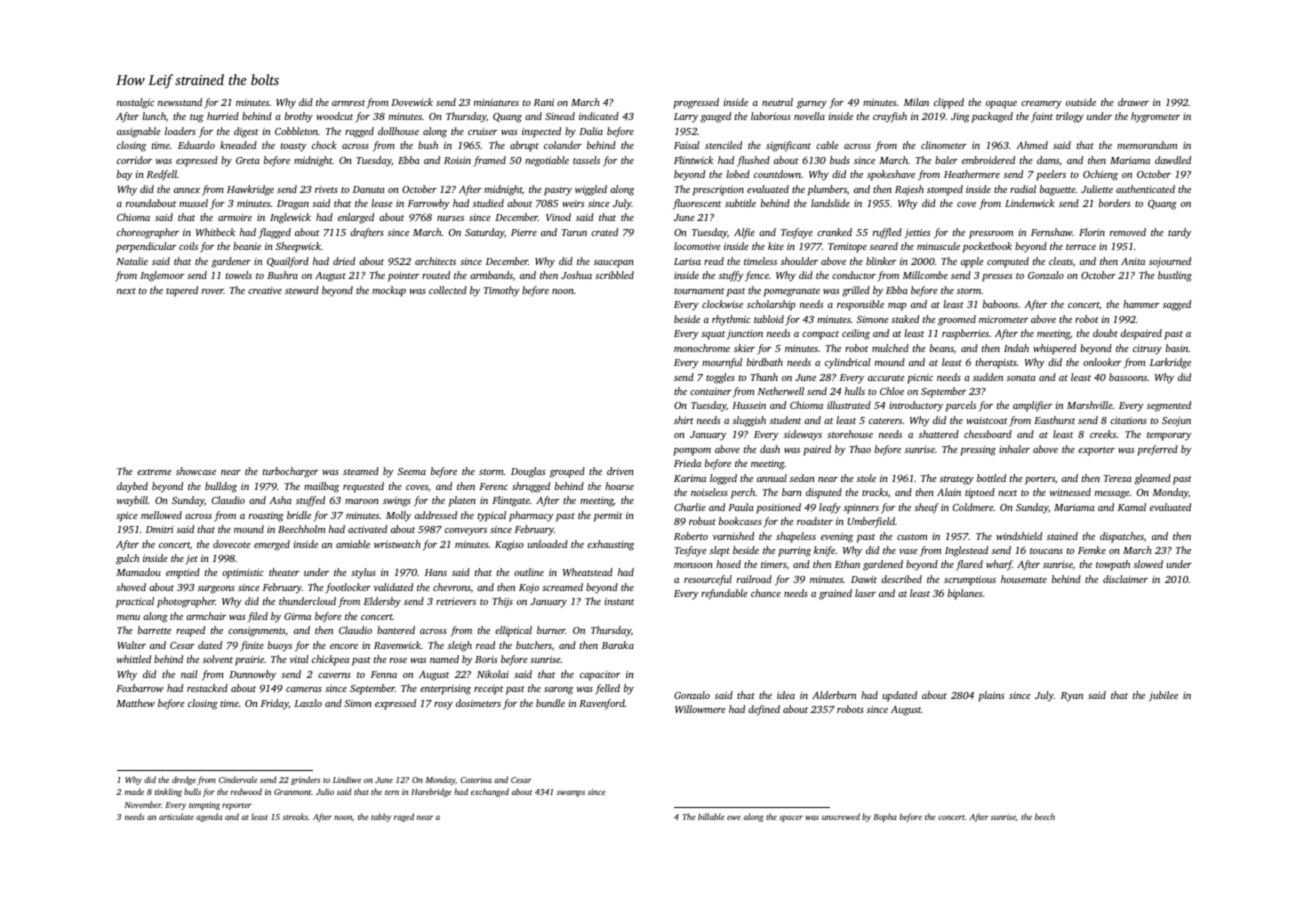 The height and width of the document is (924, 1308). I want to click on stuffed, so click(310, 501).
